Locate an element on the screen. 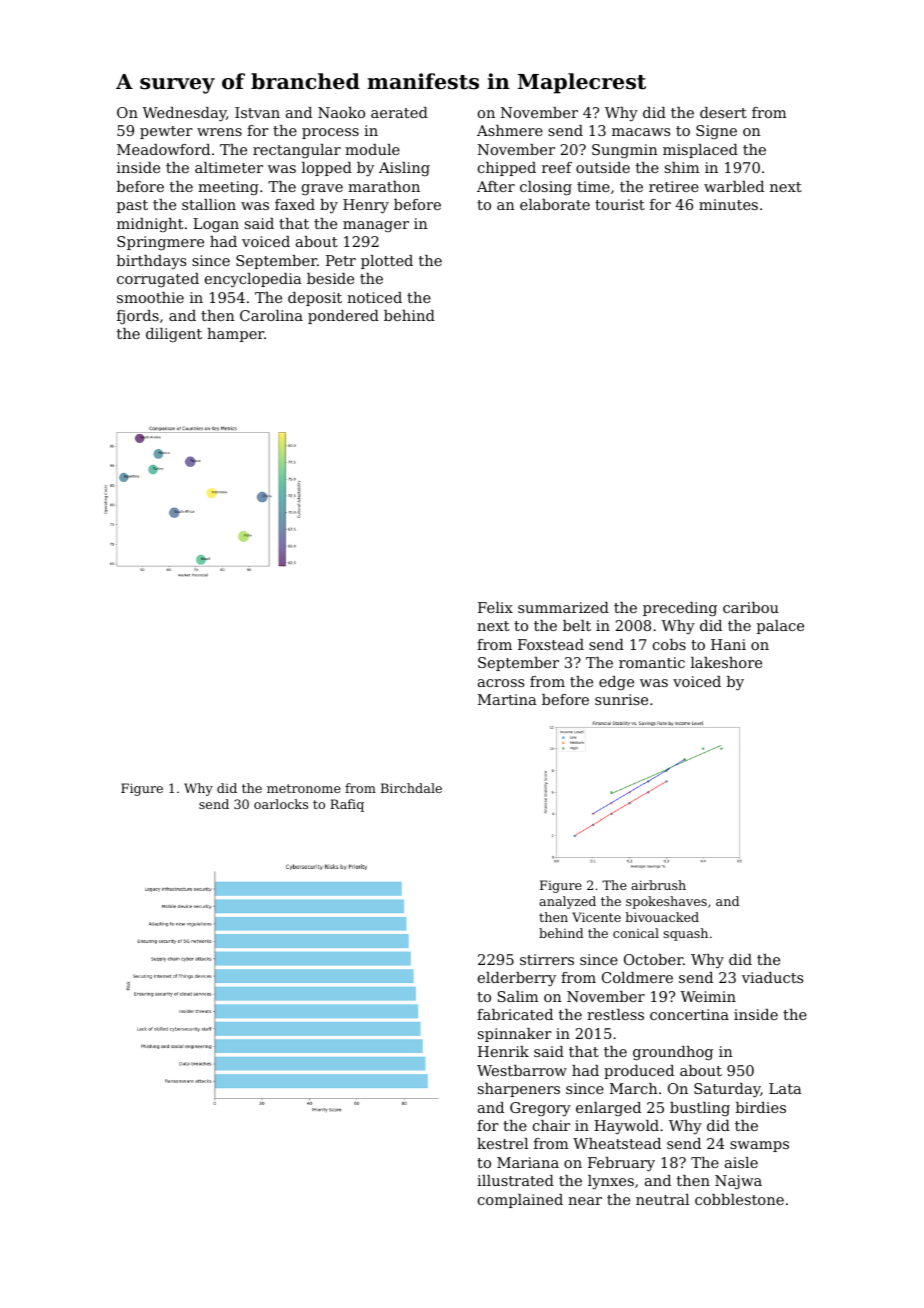 The image size is (924, 1308). kestrel is located at coordinates (502, 1143).
